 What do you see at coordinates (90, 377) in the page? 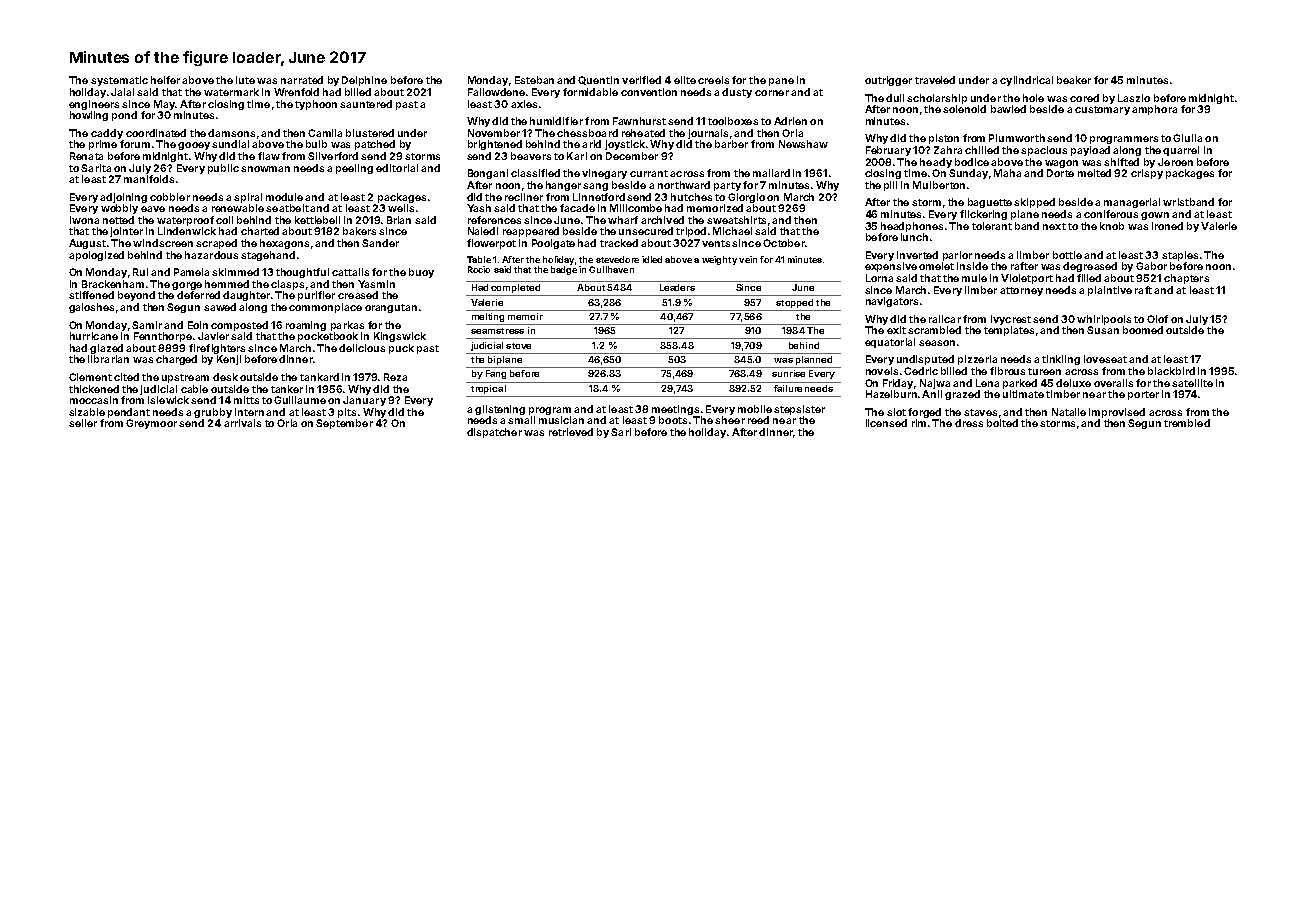
I see `Clement` at bounding box center [90, 377].
